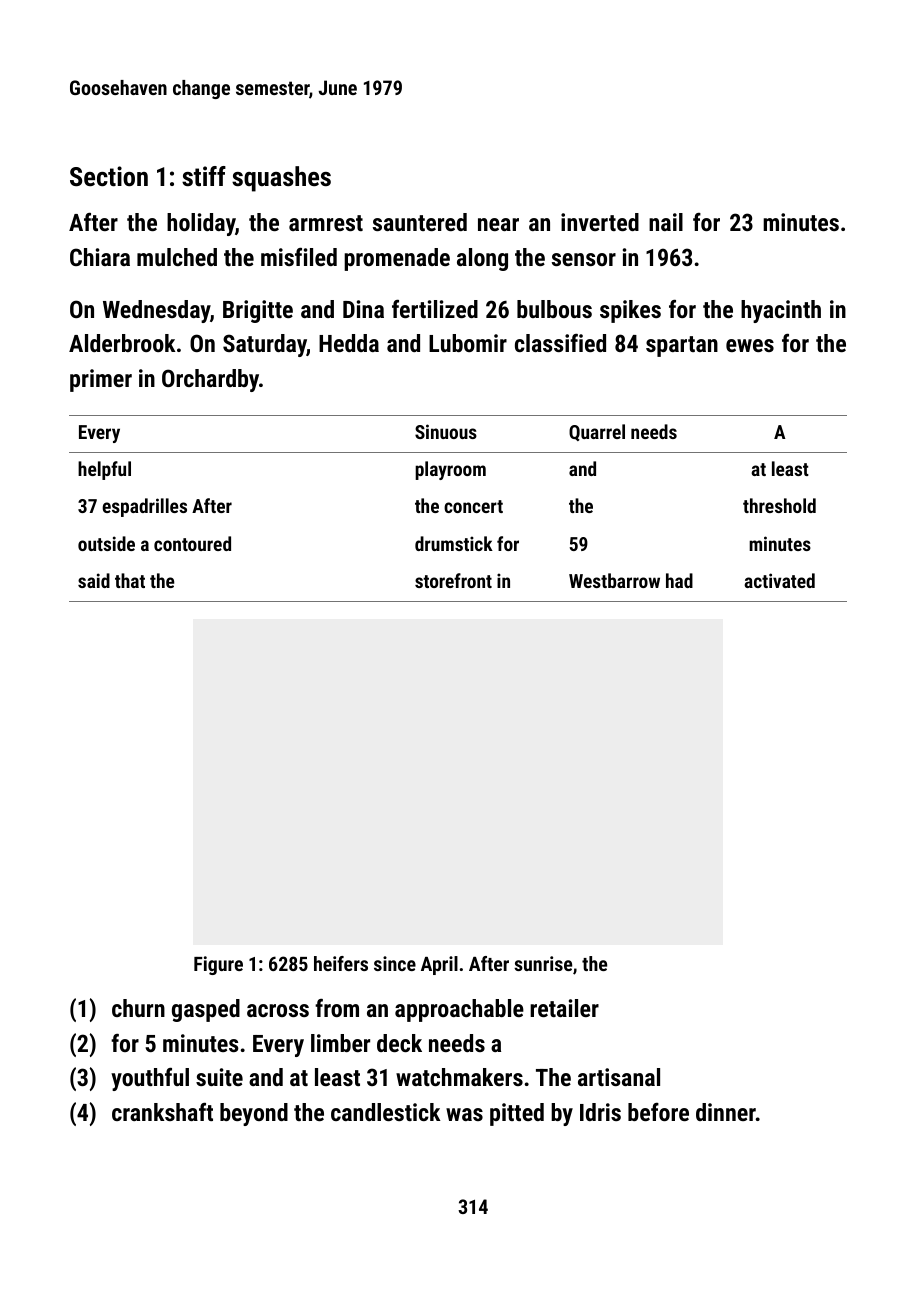 The image size is (916, 1300). What do you see at coordinates (614, 580) in the screenshot?
I see `Westbarrow` at bounding box center [614, 580].
